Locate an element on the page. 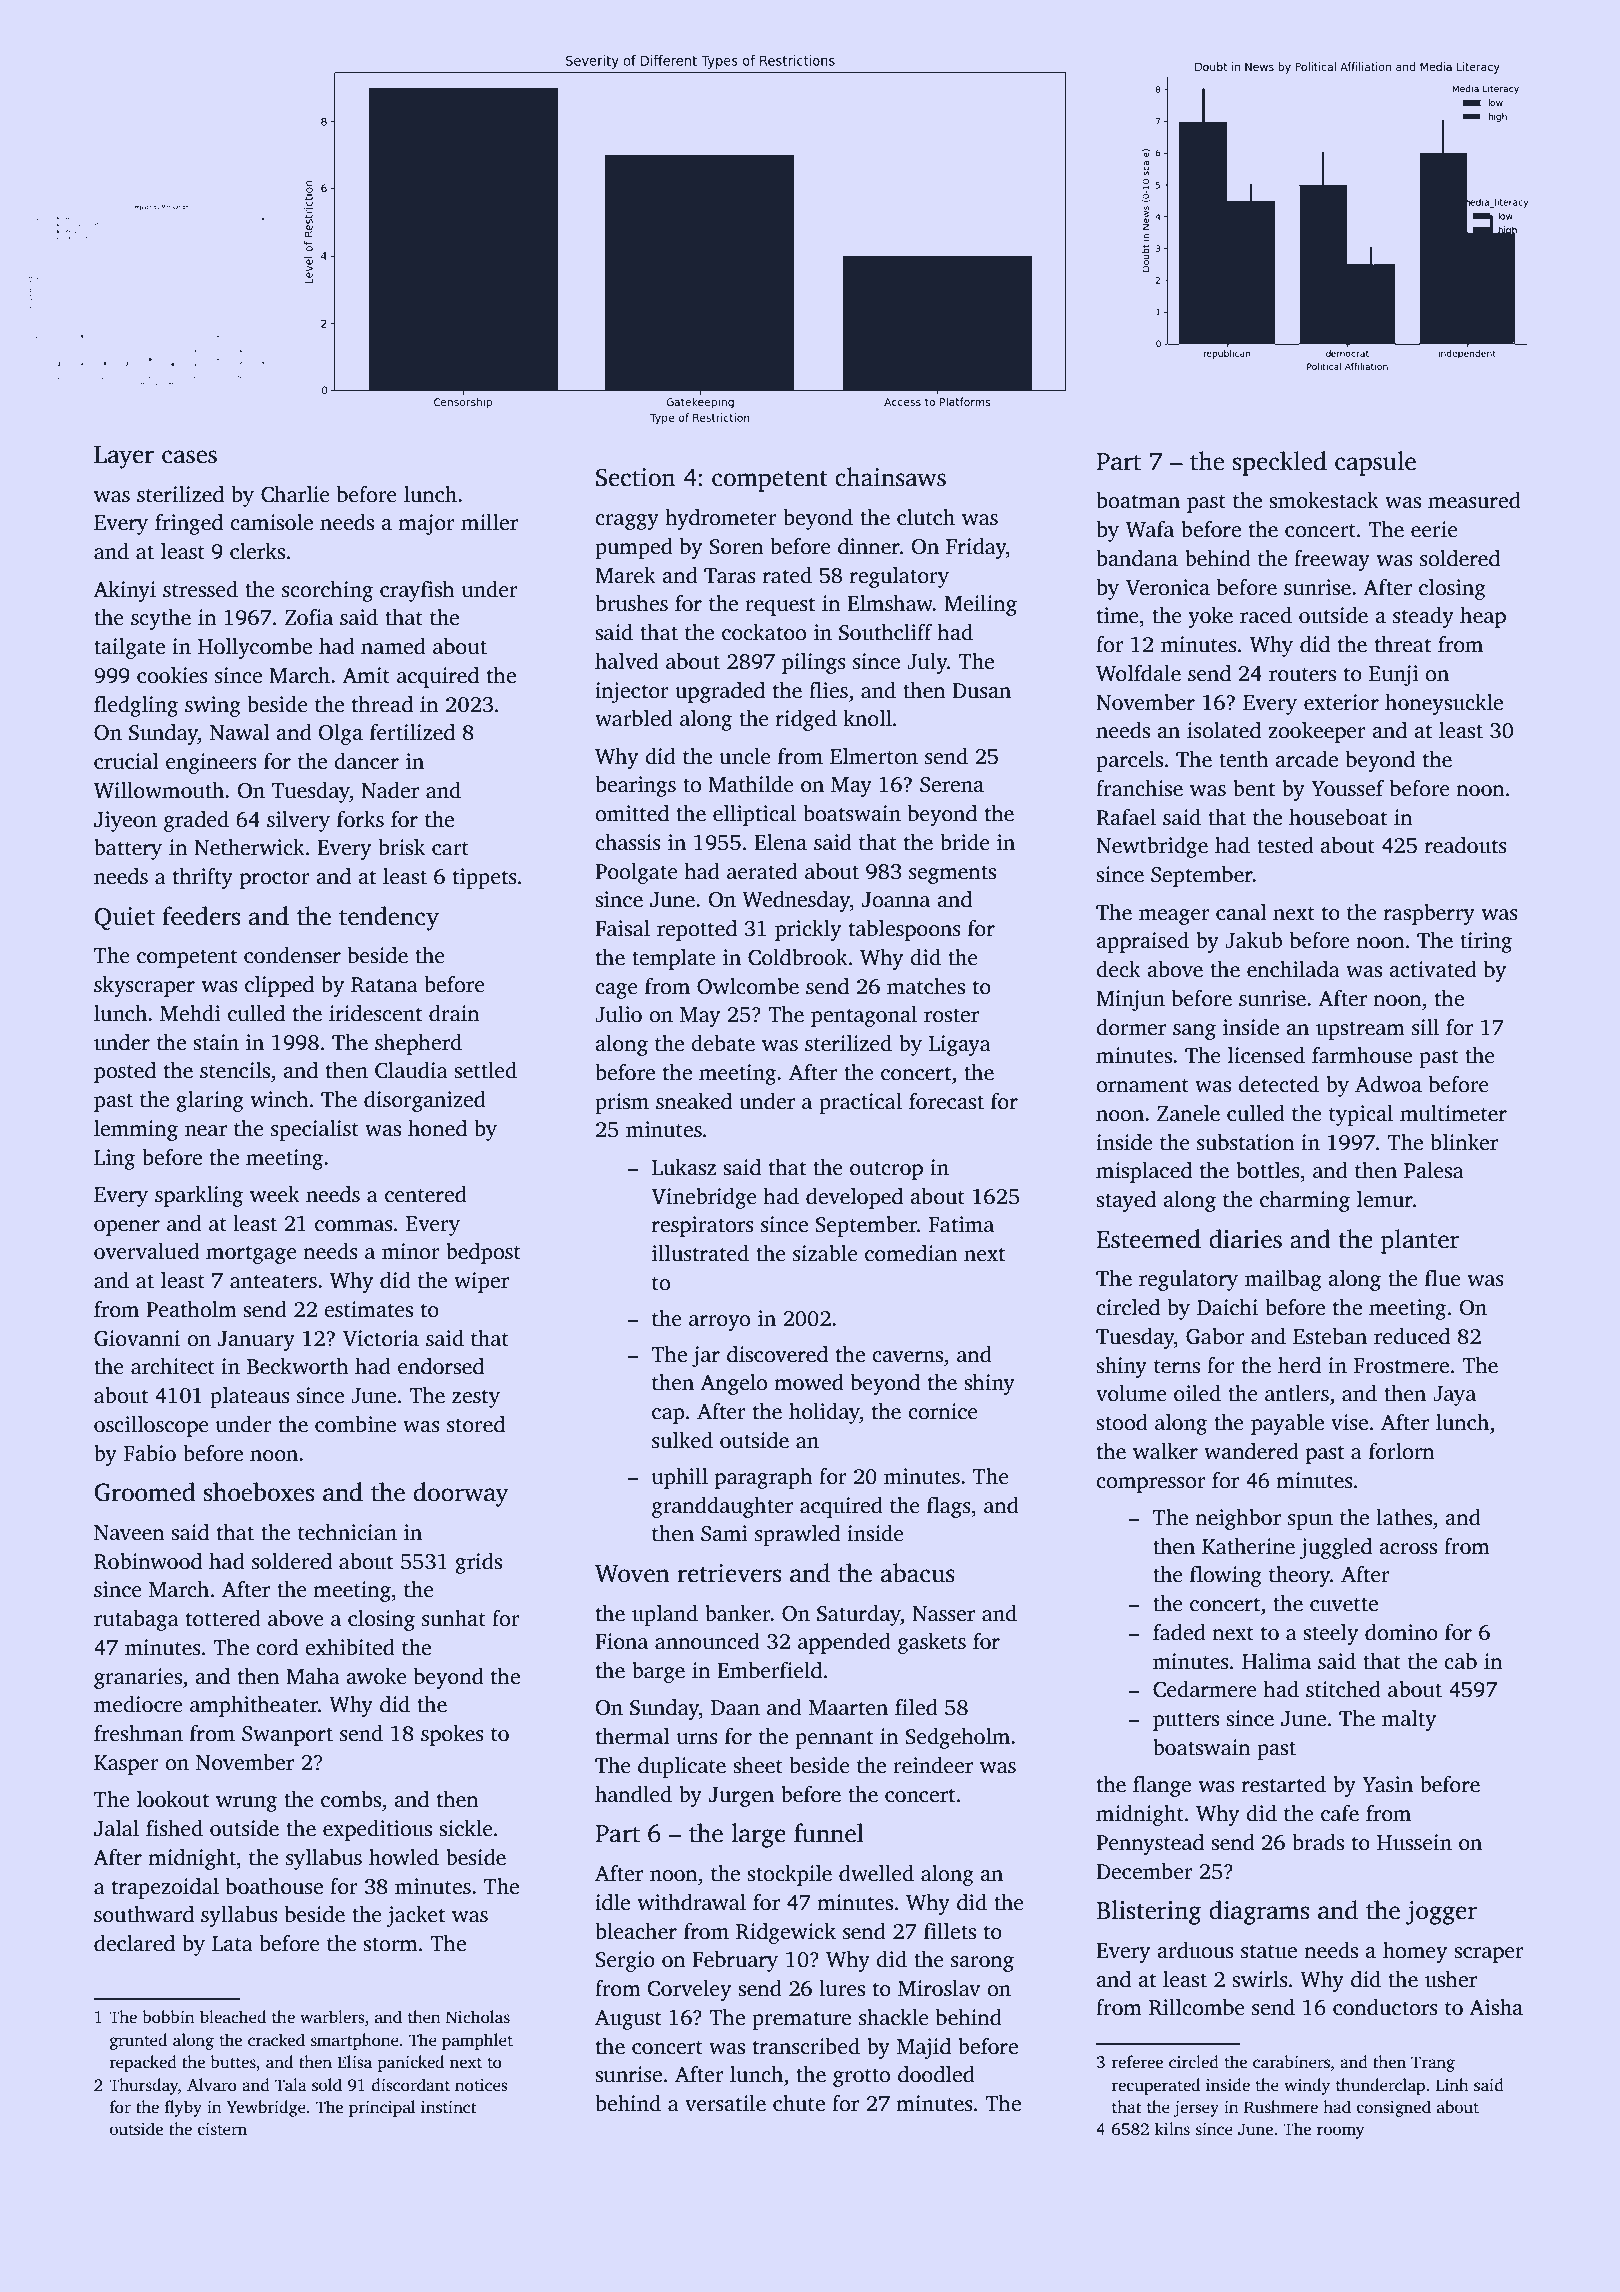 Image resolution: width=1620 pixels, height=2292 pixels. doodled is located at coordinates (936, 2074).
